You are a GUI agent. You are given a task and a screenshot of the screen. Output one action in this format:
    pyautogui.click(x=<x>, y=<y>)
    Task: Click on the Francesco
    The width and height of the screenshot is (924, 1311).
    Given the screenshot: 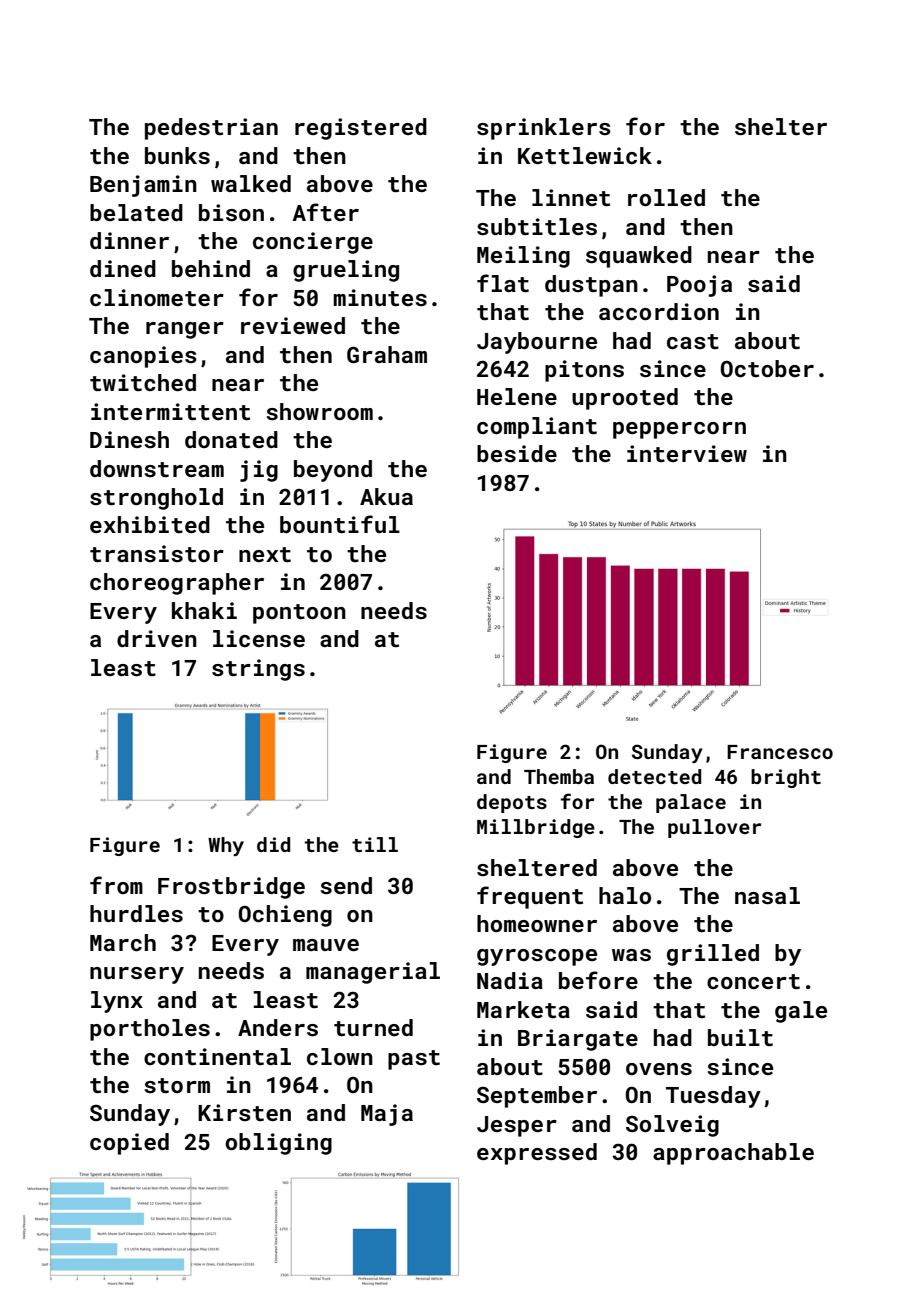 What is the action you would take?
    pyautogui.click(x=780, y=752)
